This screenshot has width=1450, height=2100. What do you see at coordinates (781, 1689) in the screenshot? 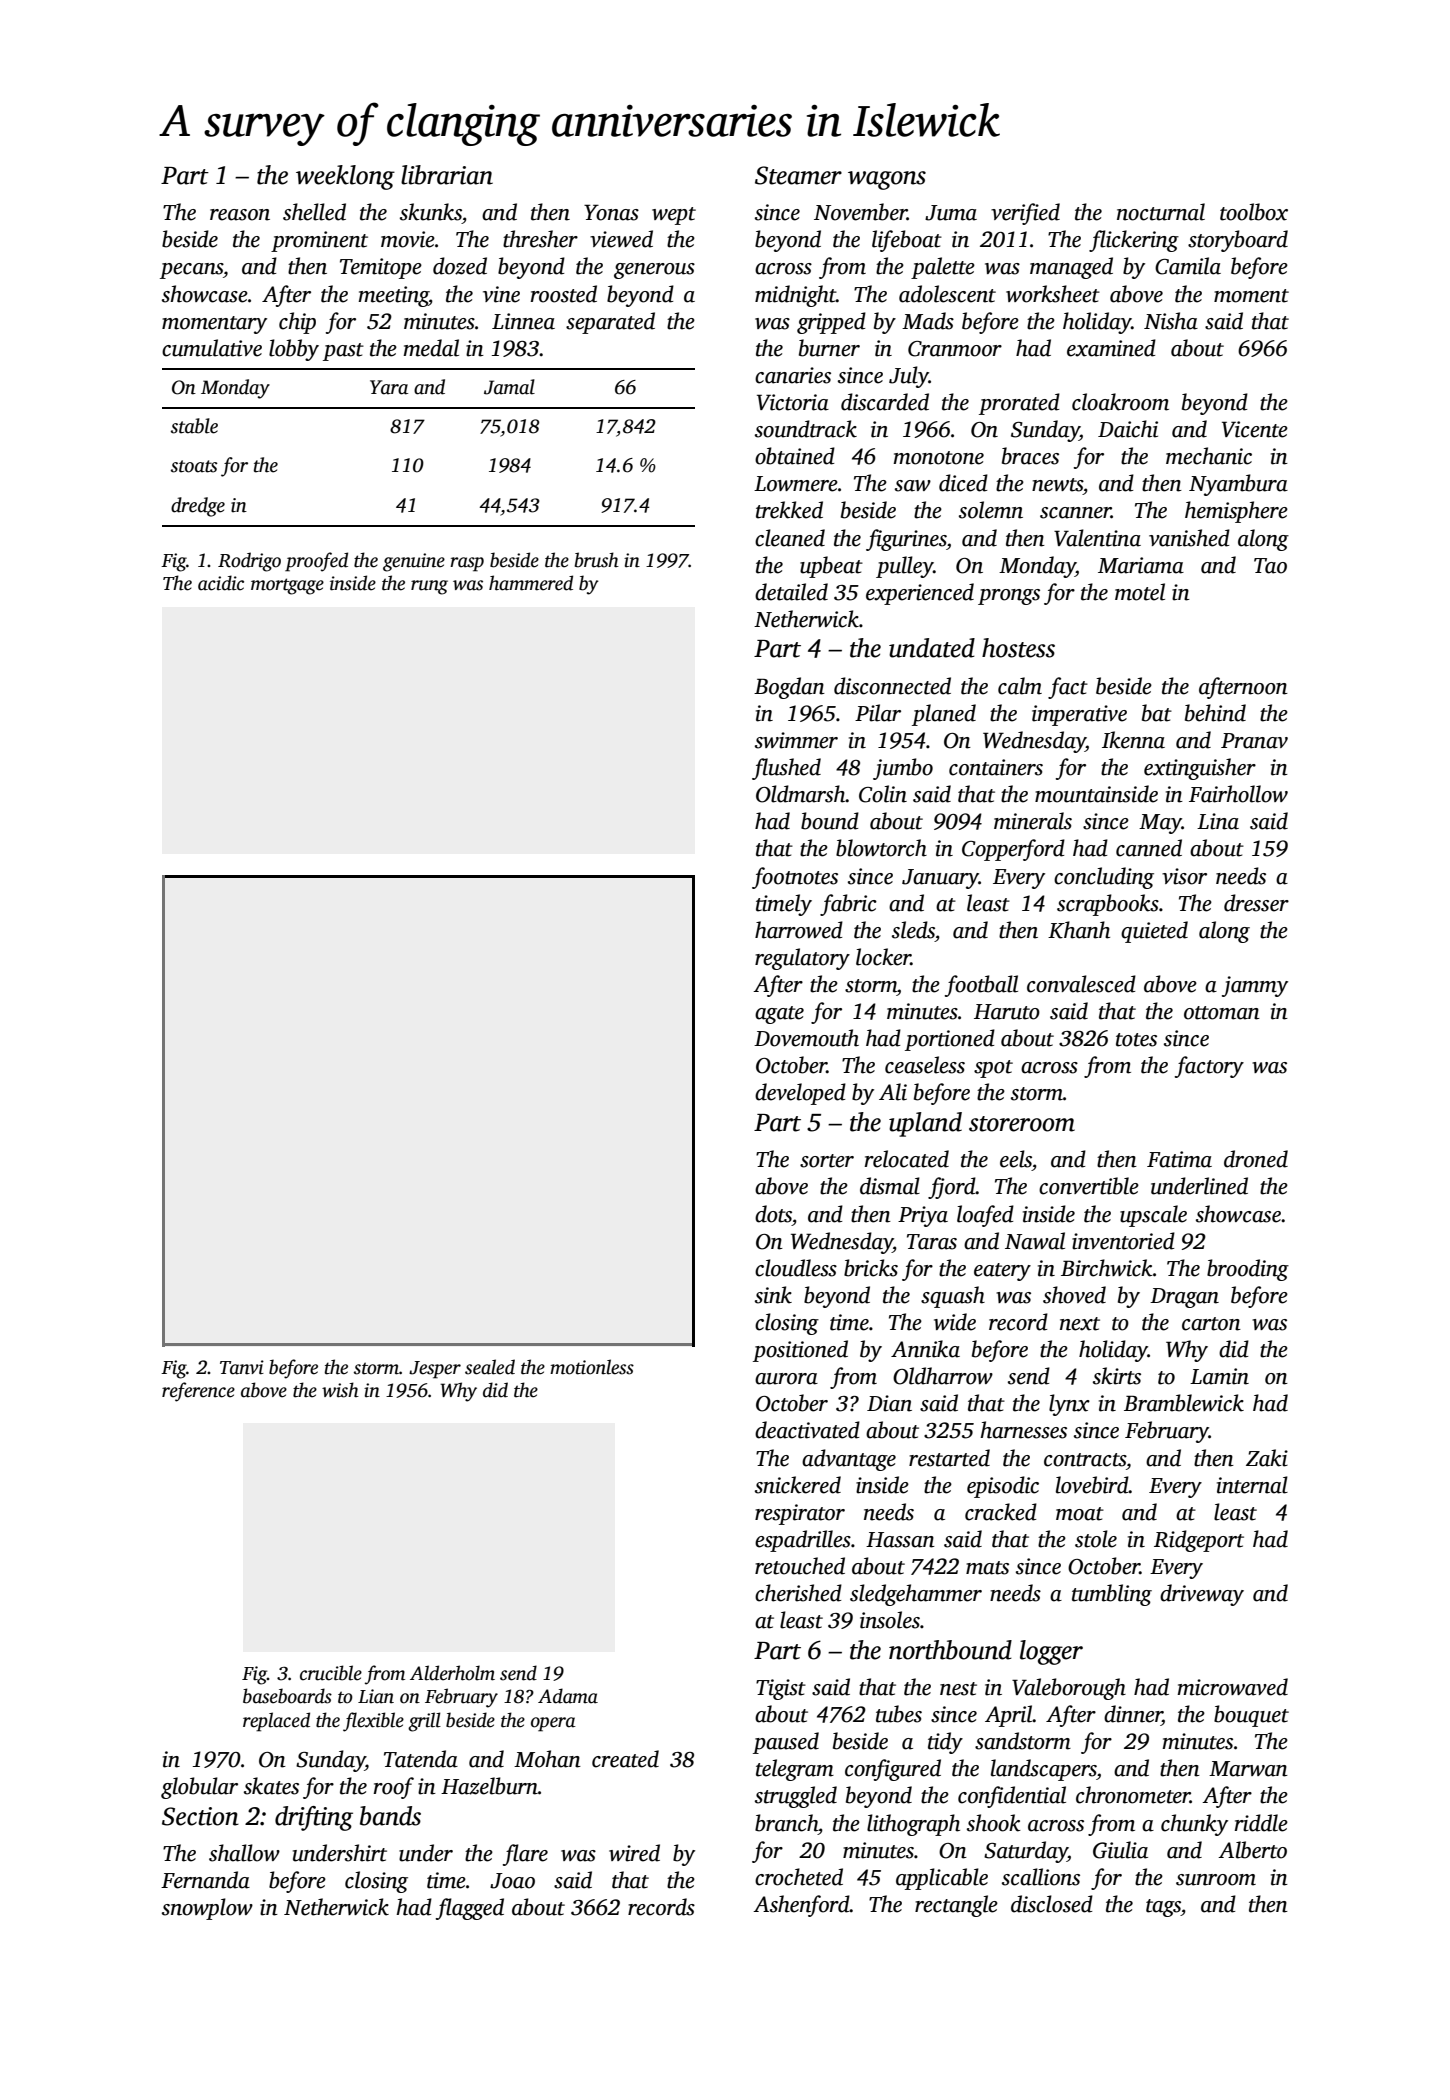
I see `Tigist` at bounding box center [781, 1689].
